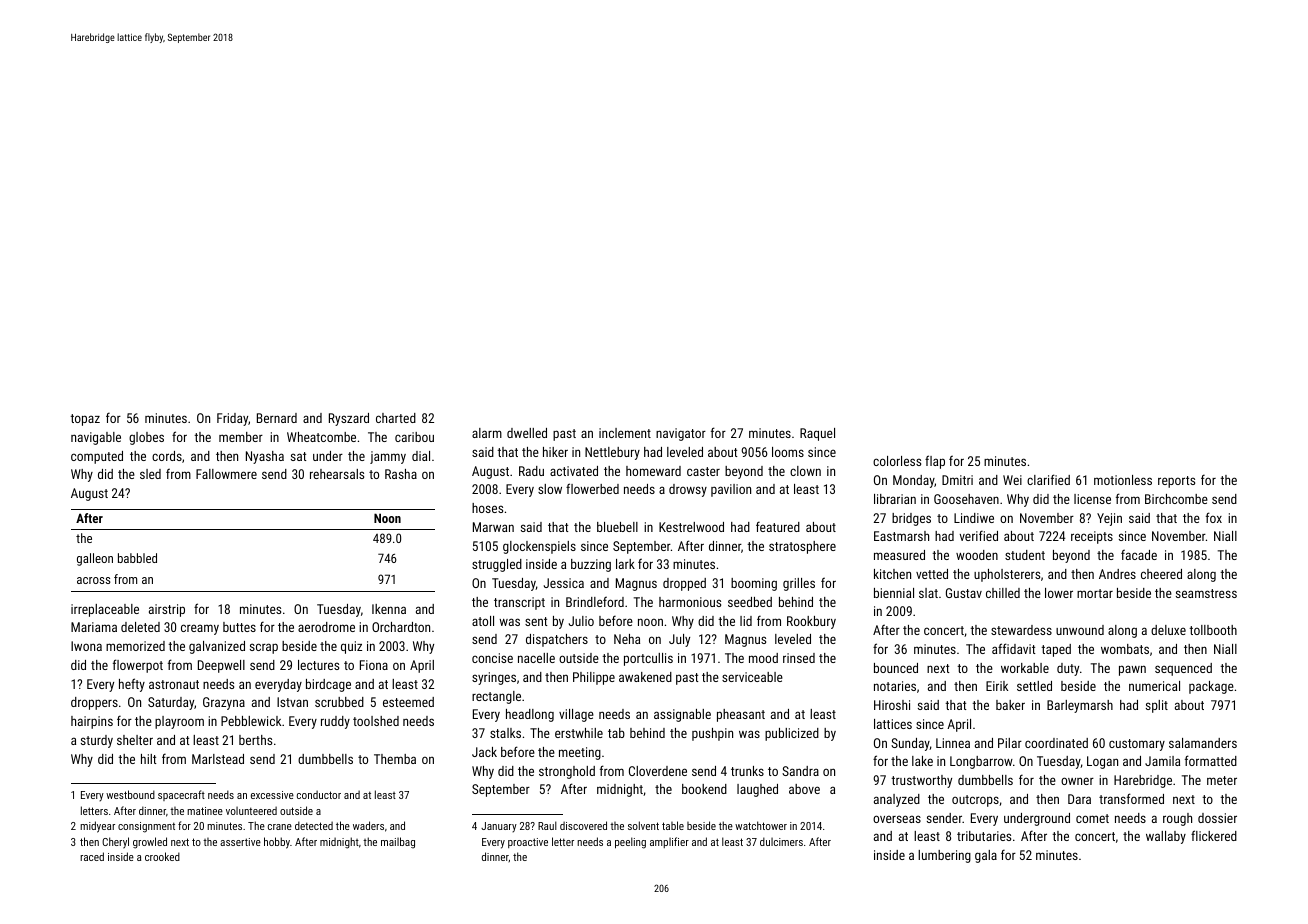 The height and width of the document is (924, 1308). Describe the element at coordinates (681, 434) in the document. I see `navigator` at that location.
